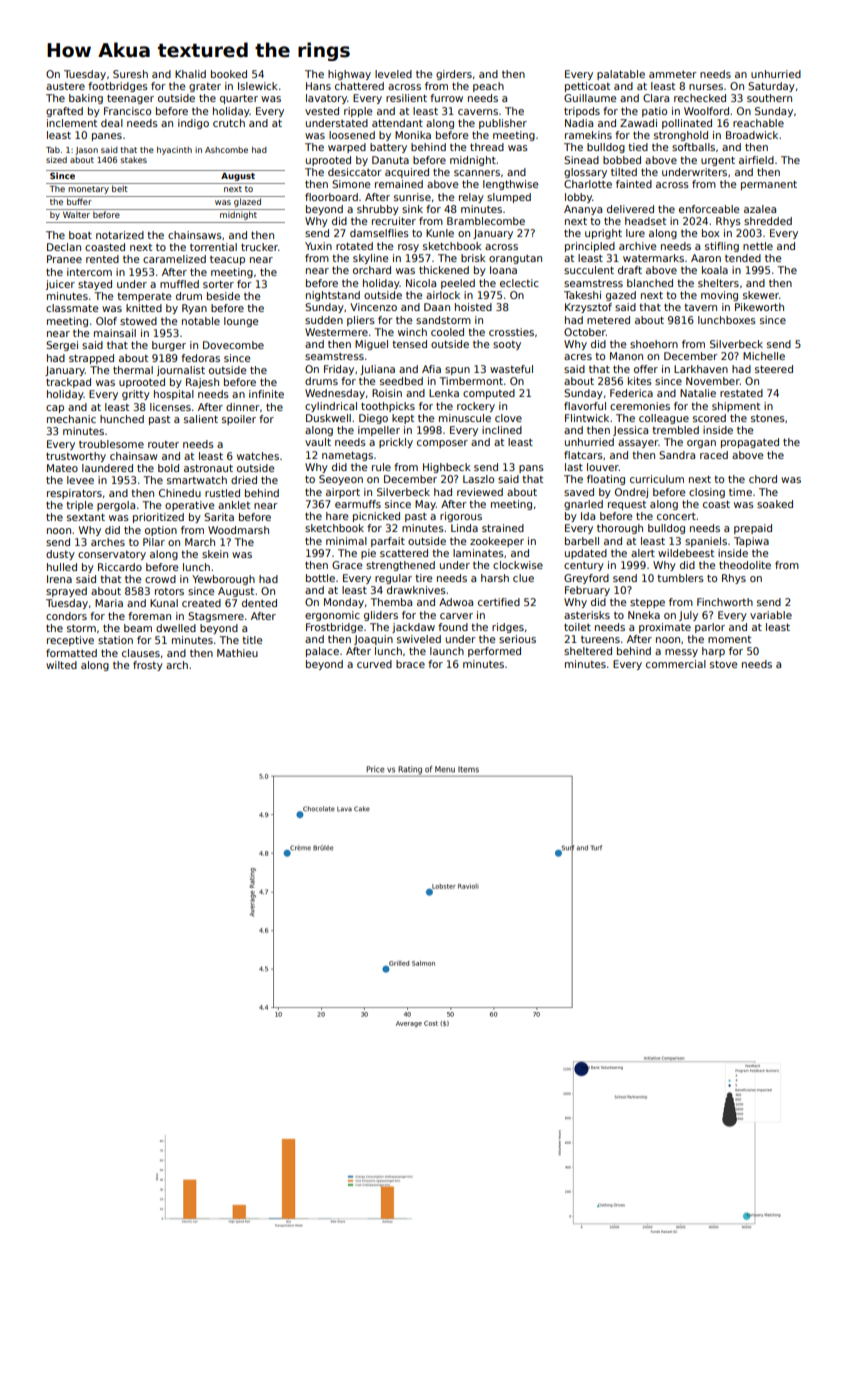 The image size is (849, 1400). What do you see at coordinates (112, 555) in the page?
I see `conservatory` at bounding box center [112, 555].
